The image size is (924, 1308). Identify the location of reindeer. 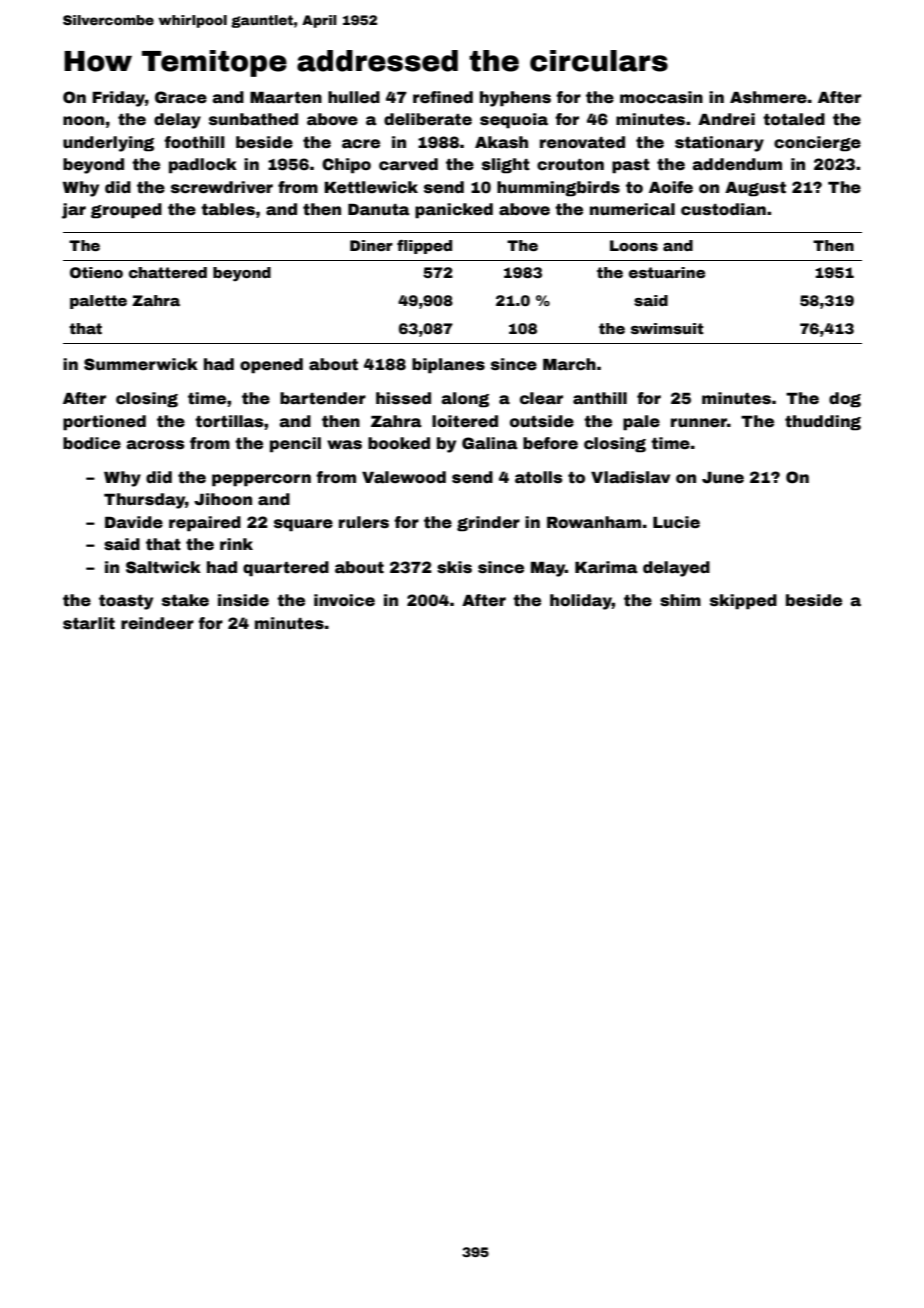
(157, 623).
